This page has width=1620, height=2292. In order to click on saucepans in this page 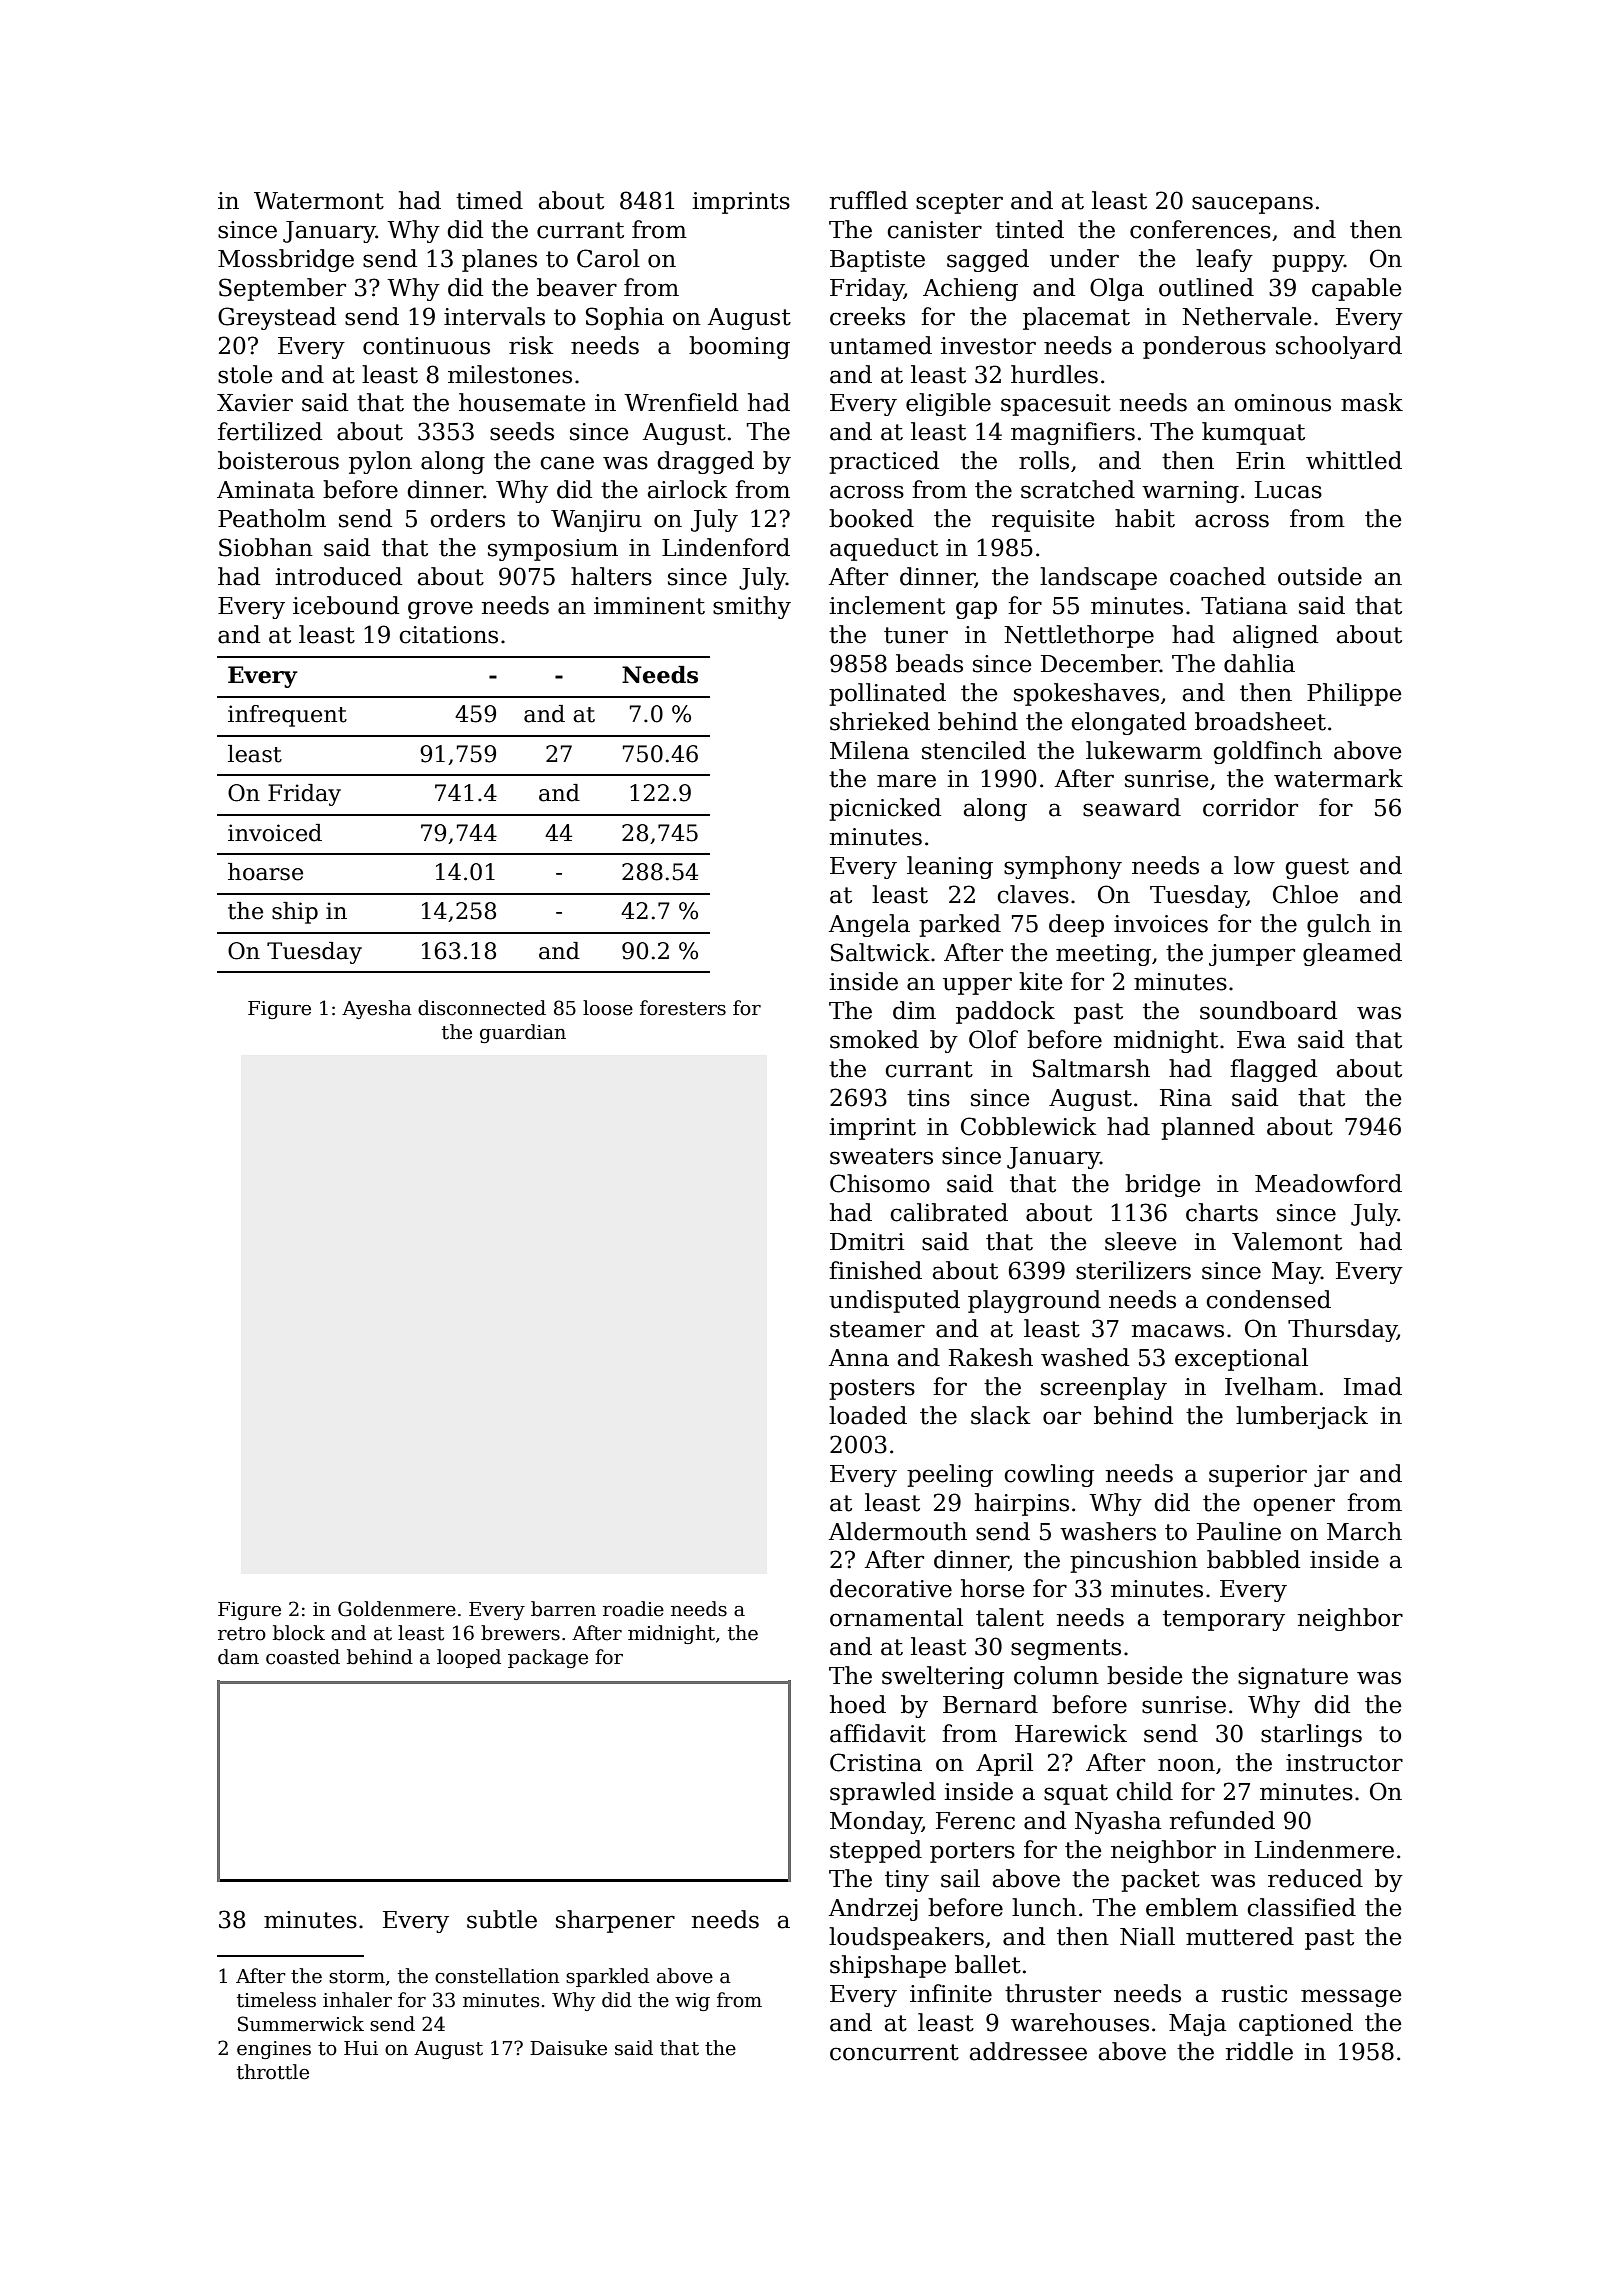, I will do `click(1252, 205)`.
